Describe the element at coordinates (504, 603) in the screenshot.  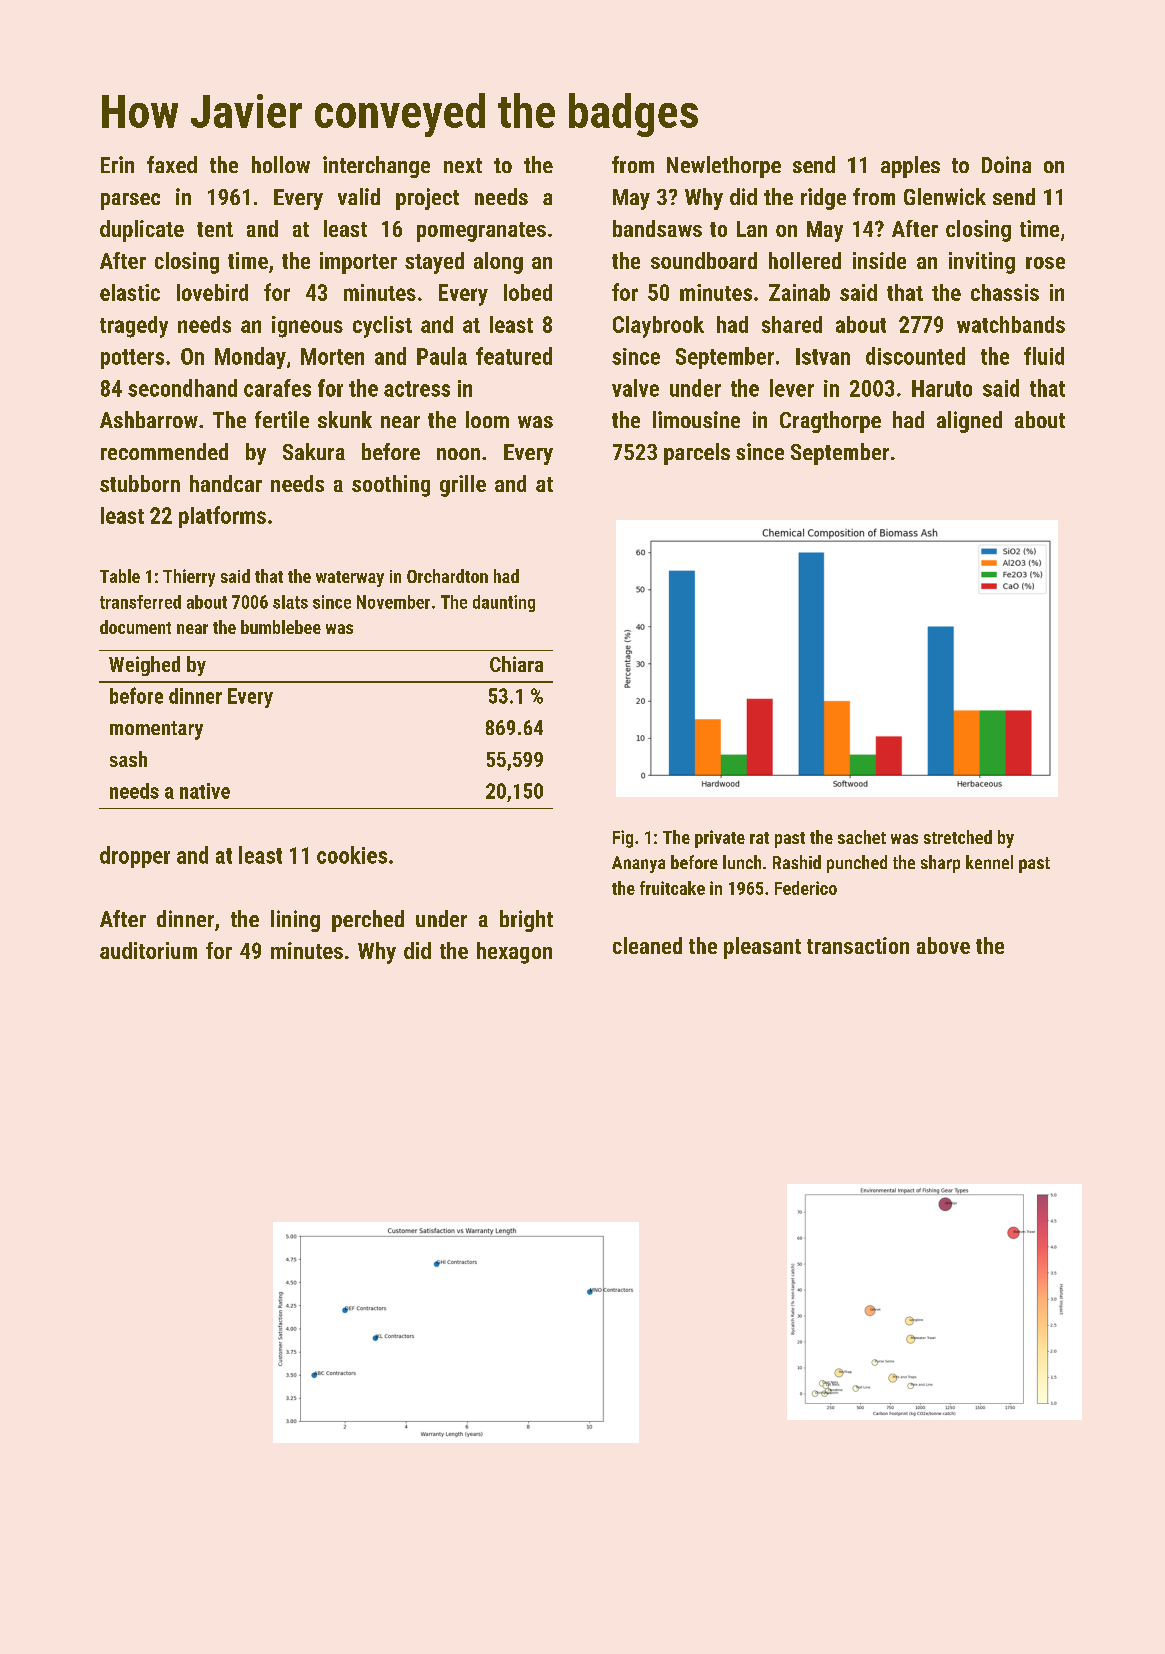
I see `daunting` at that location.
